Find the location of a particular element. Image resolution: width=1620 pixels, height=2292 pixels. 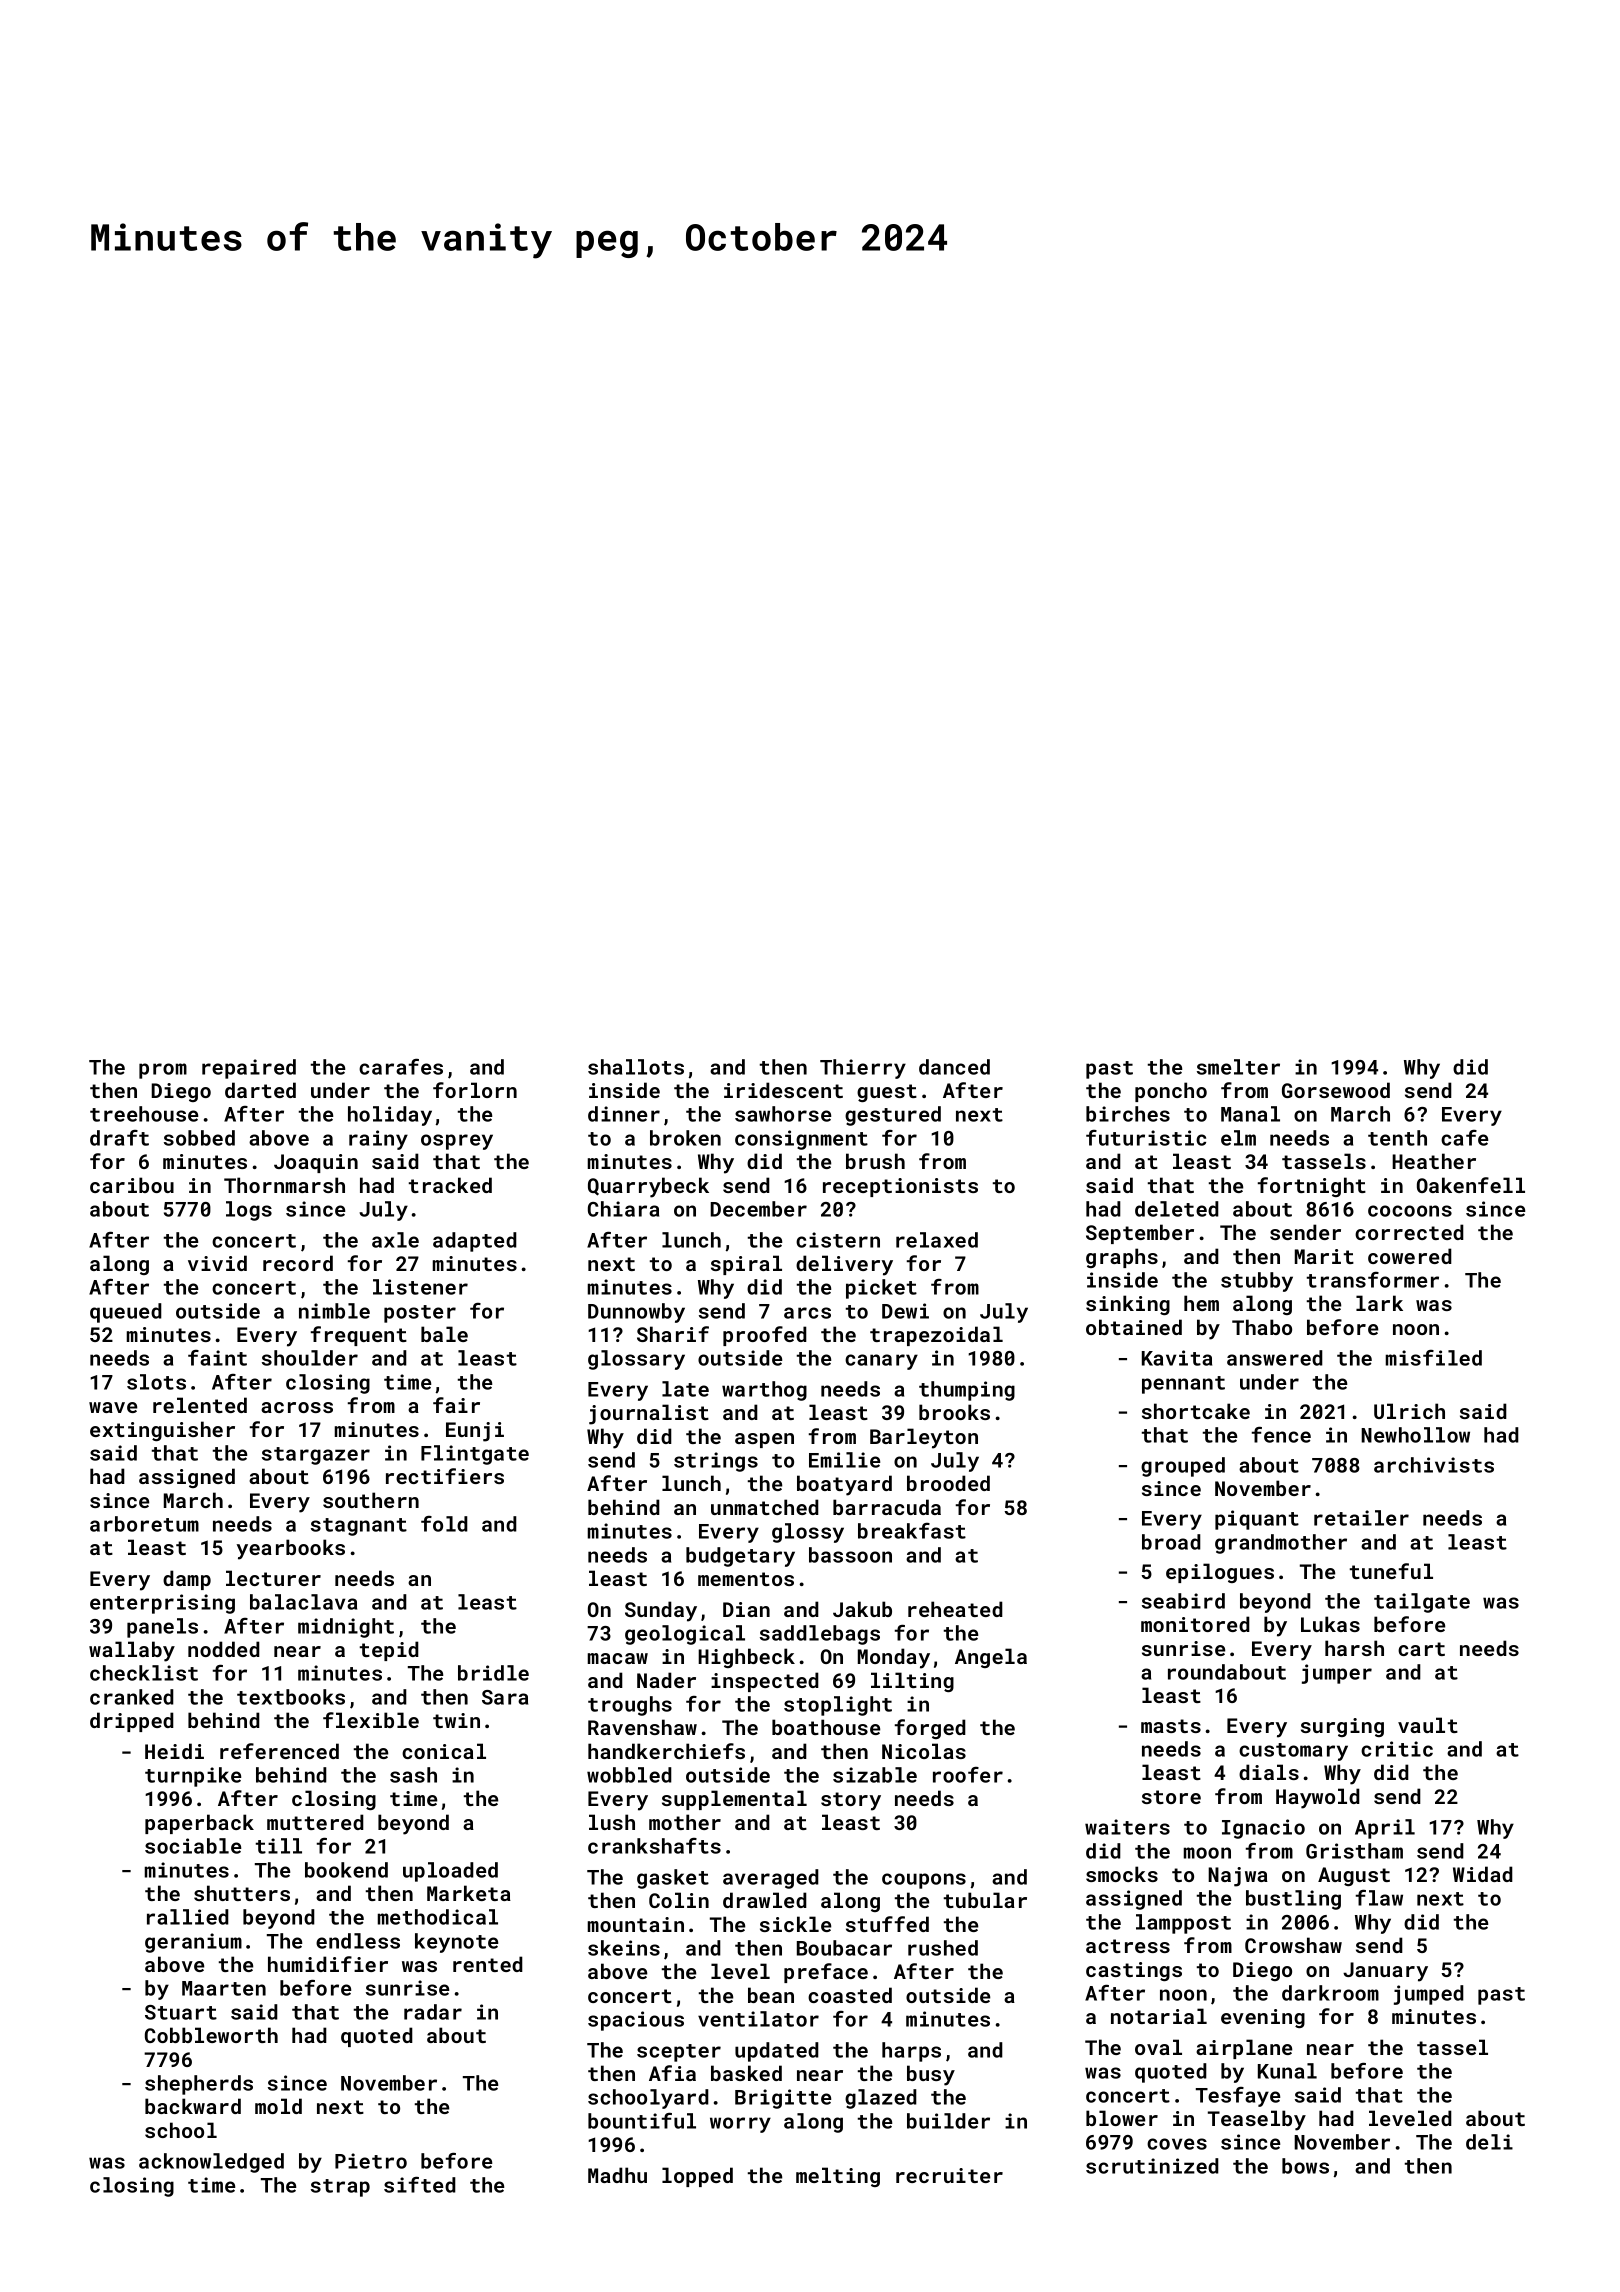

rallied is located at coordinates (188, 1917).
